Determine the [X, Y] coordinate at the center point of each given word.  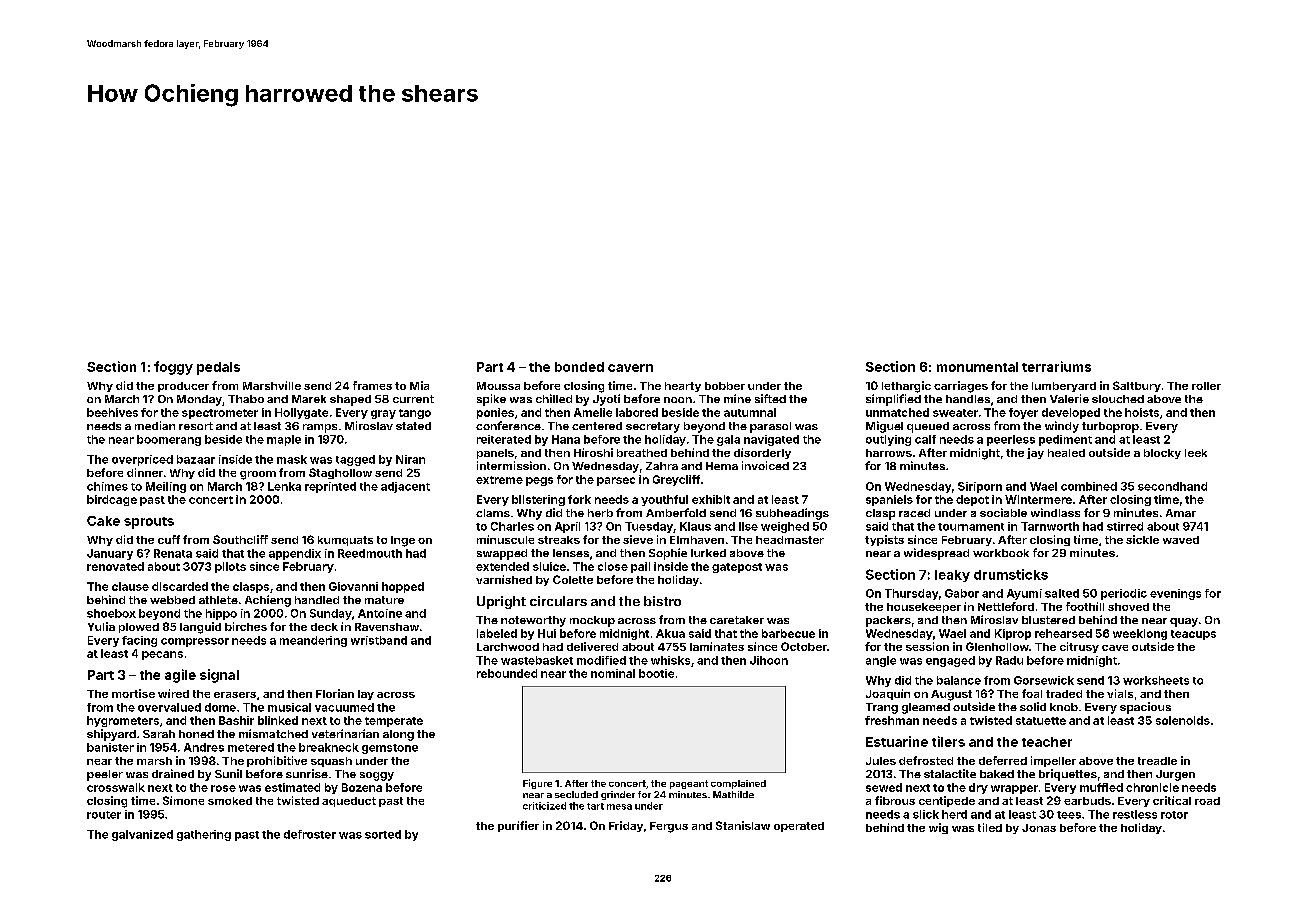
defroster [310, 834]
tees [1069, 815]
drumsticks [1011, 574]
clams [493, 513]
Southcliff [240, 539]
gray [383, 414]
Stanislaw [743, 825]
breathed [642, 453]
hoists [1142, 412]
